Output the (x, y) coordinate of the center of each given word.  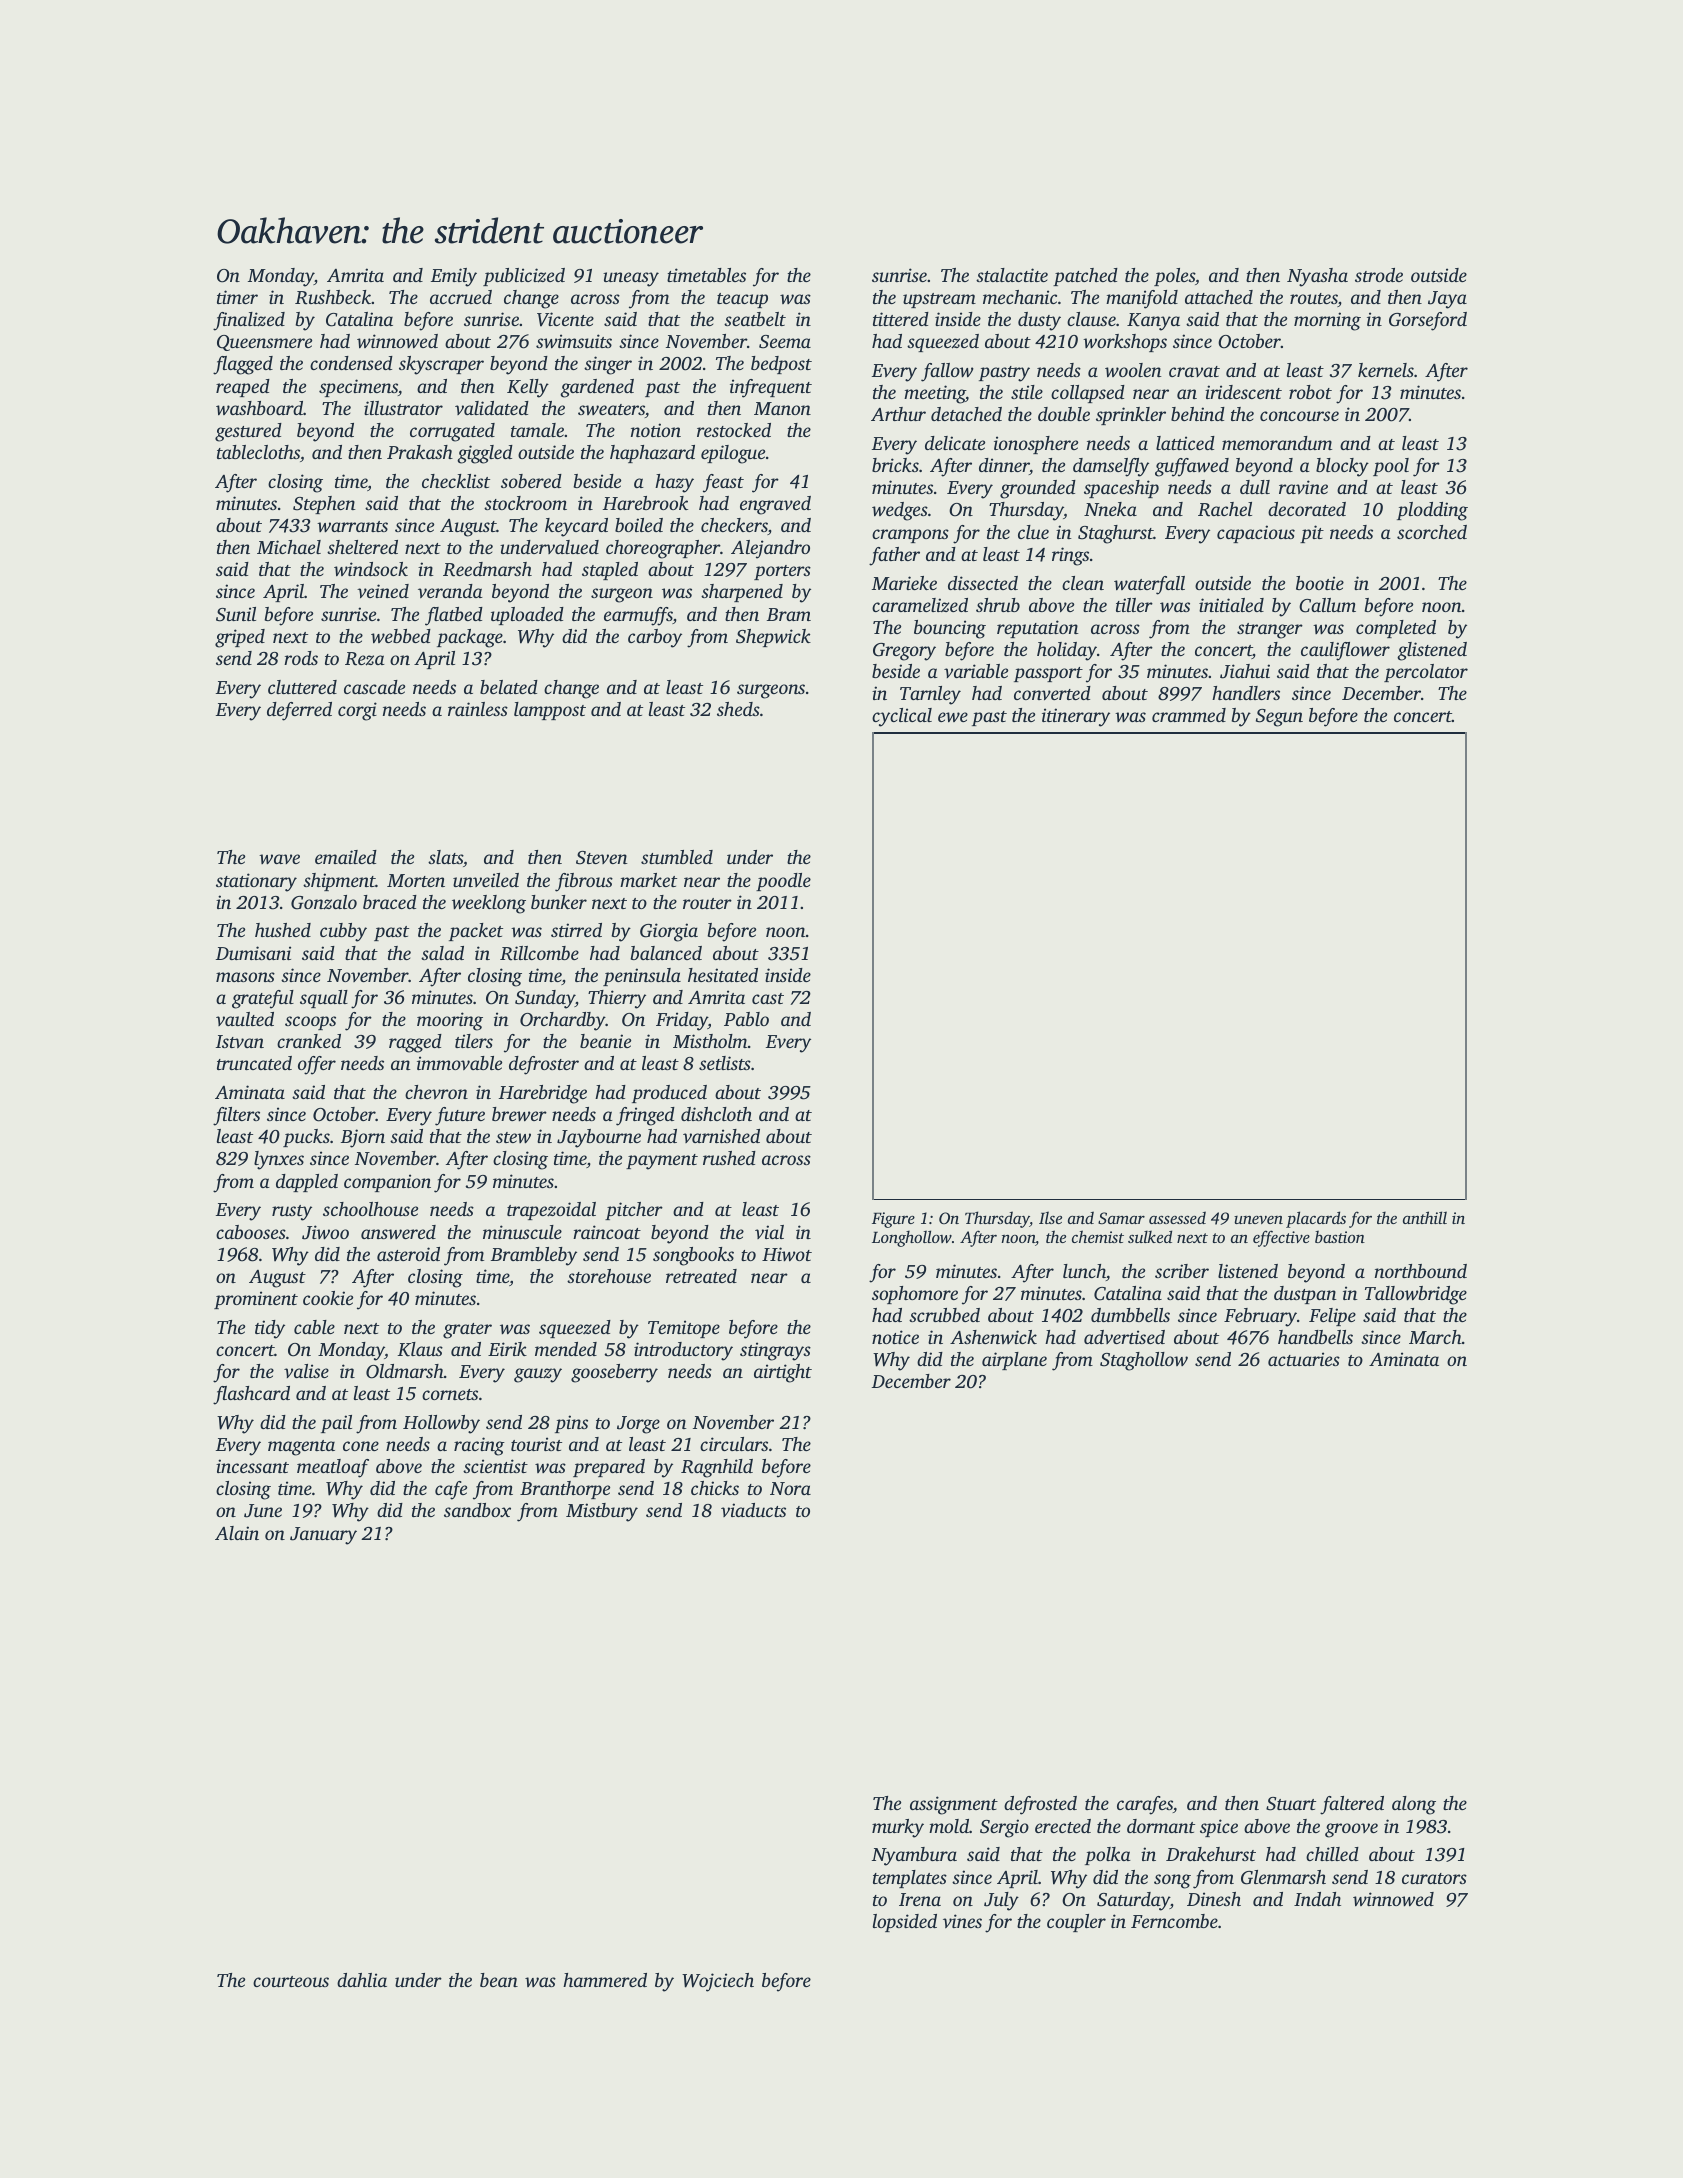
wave (279, 859)
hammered (605, 1980)
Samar (1121, 1218)
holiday (1067, 651)
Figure (893, 1220)
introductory (683, 1351)
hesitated (723, 975)
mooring (450, 1021)
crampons (910, 536)
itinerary (1076, 717)
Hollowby (441, 1424)
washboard (259, 408)
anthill (1425, 1217)
